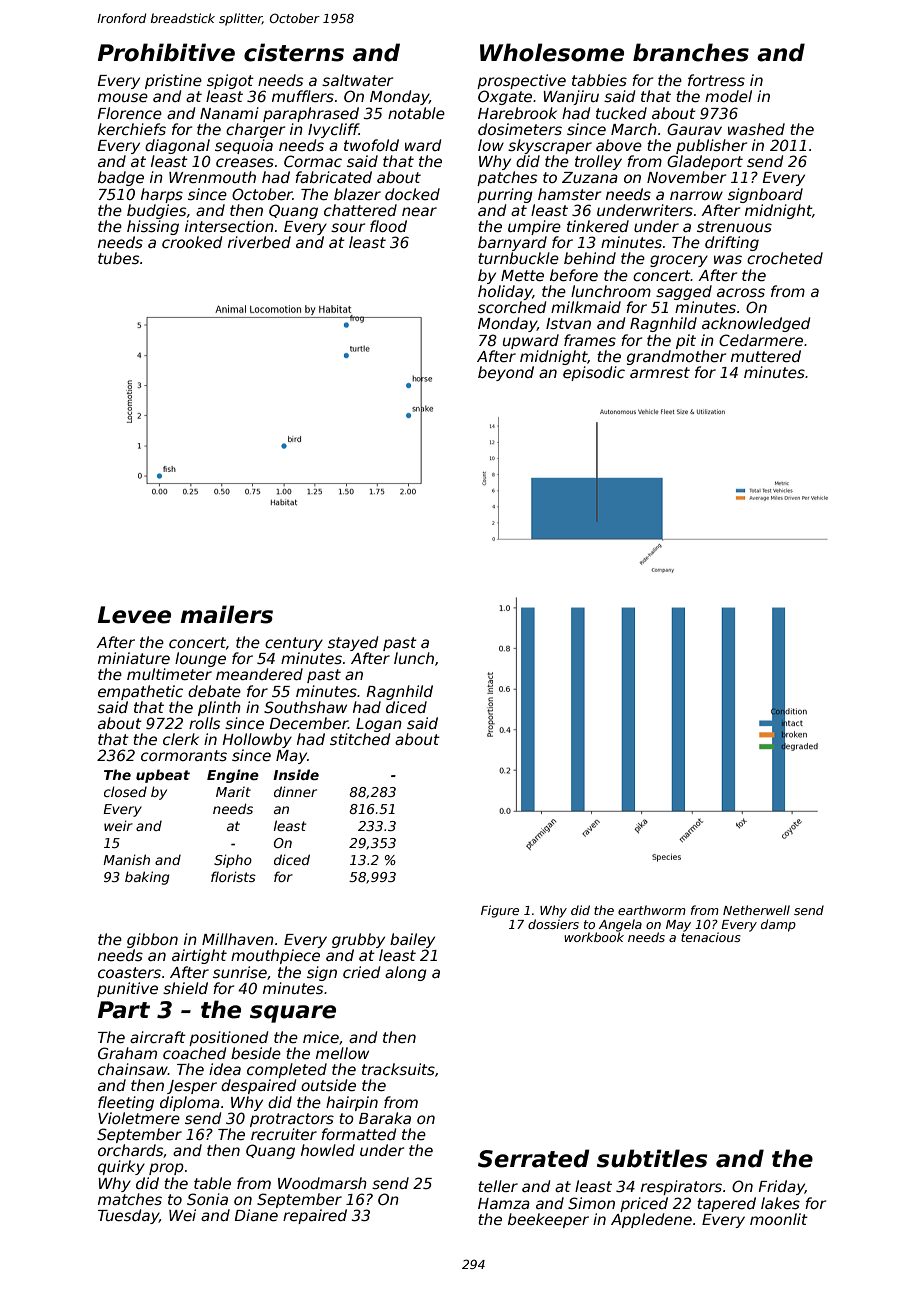 The width and height of the page is (924, 1308). What do you see at coordinates (660, 372) in the page?
I see `armrest` at bounding box center [660, 372].
